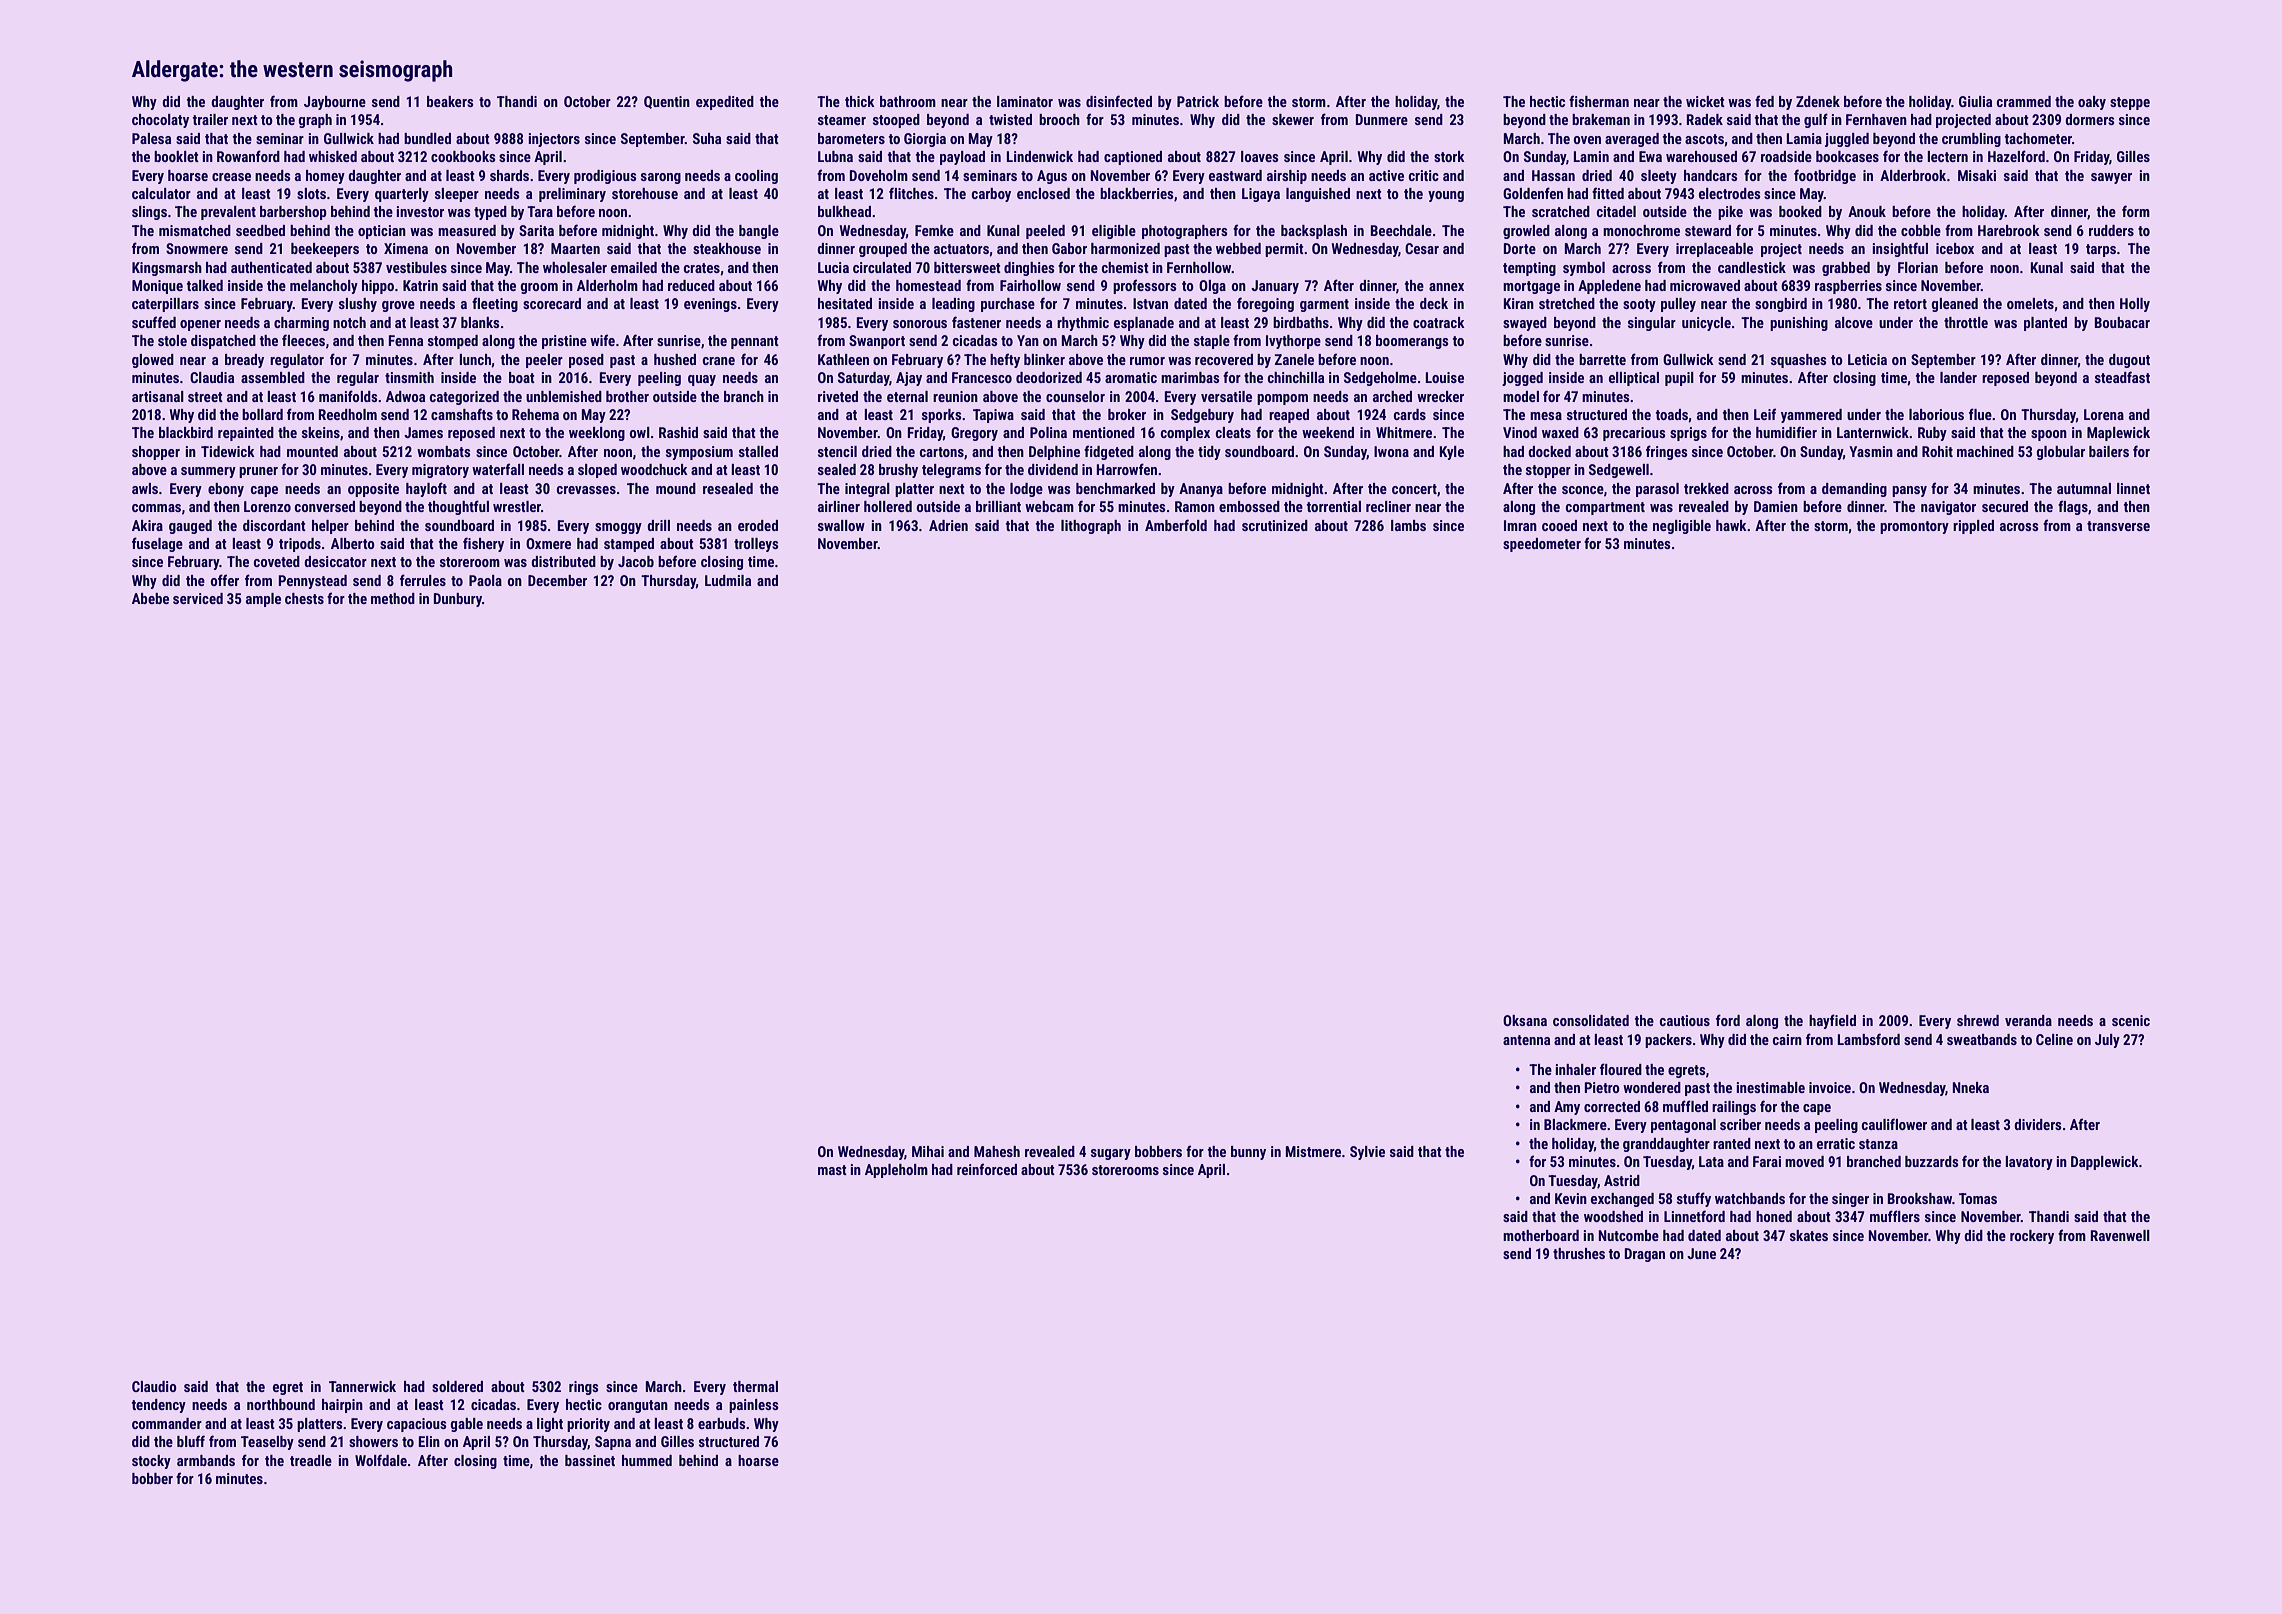 The image size is (2282, 1614). I want to click on Oksana, so click(1525, 1020).
